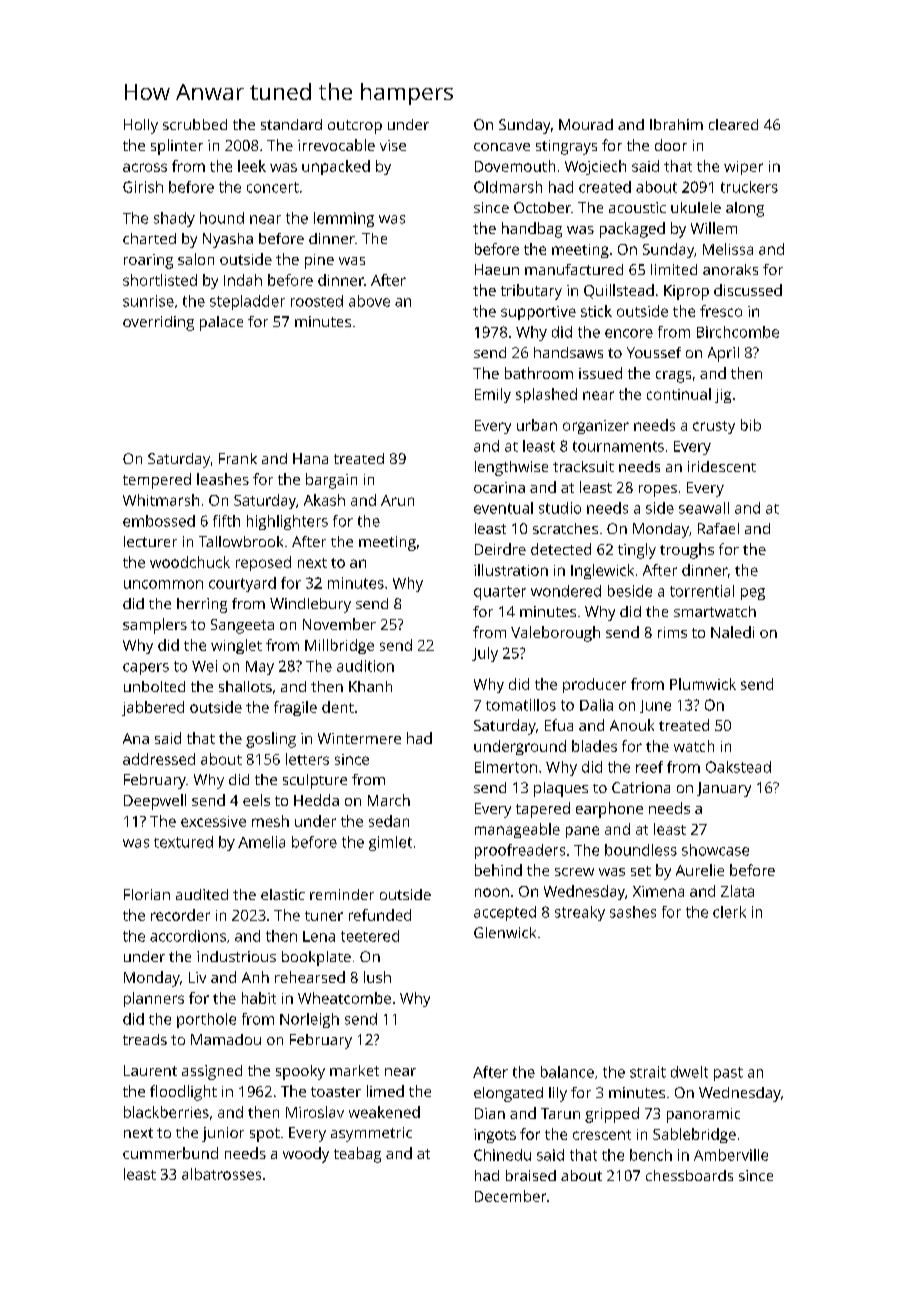 The image size is (908, 1316). Describe the element at coordinates (574, 269) in the document. I see `manufactured` at that location.
